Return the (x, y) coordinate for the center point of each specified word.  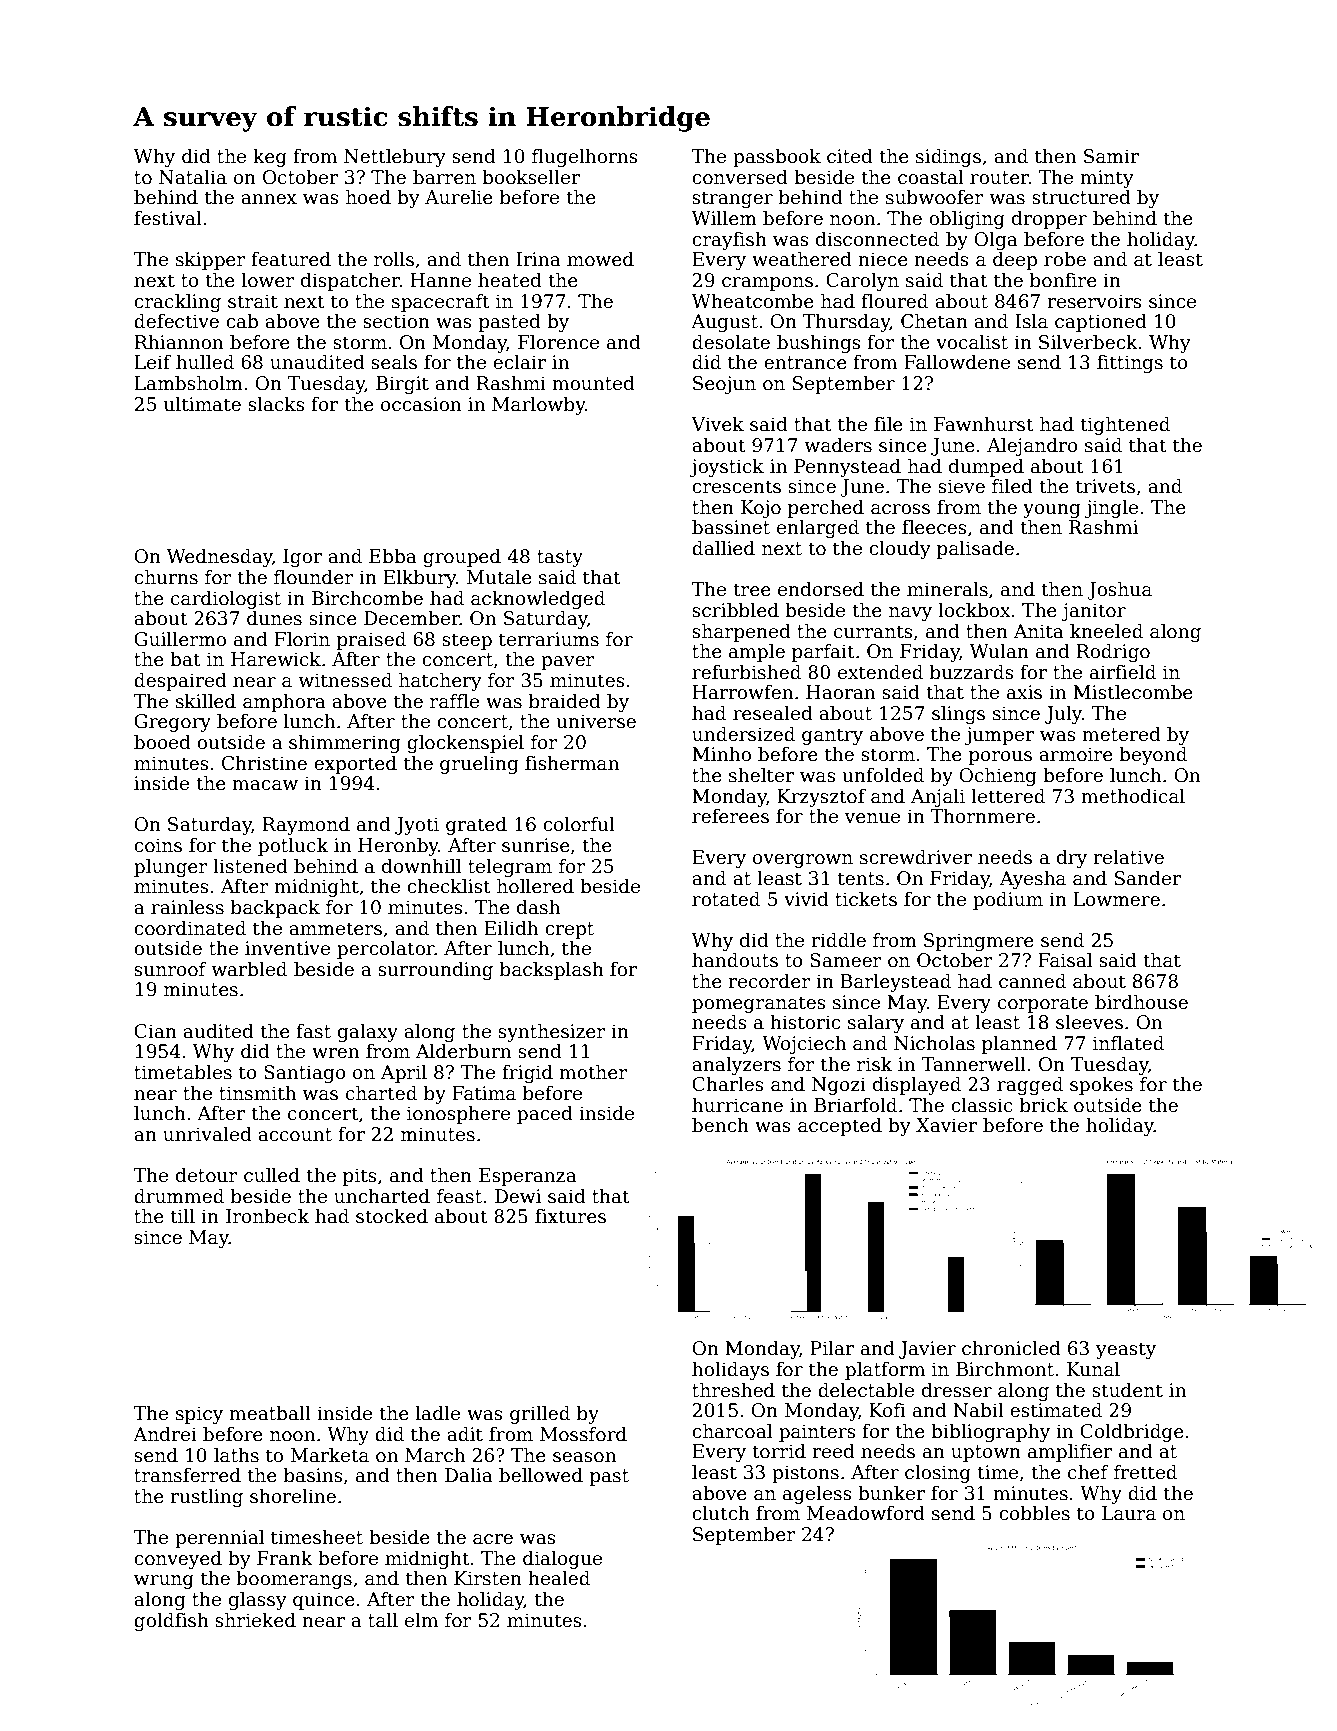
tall (383, 1620)
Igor (302, 558)
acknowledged (538, 599)
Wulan (999, 651)
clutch (721, 1513)
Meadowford (866, 1513)
